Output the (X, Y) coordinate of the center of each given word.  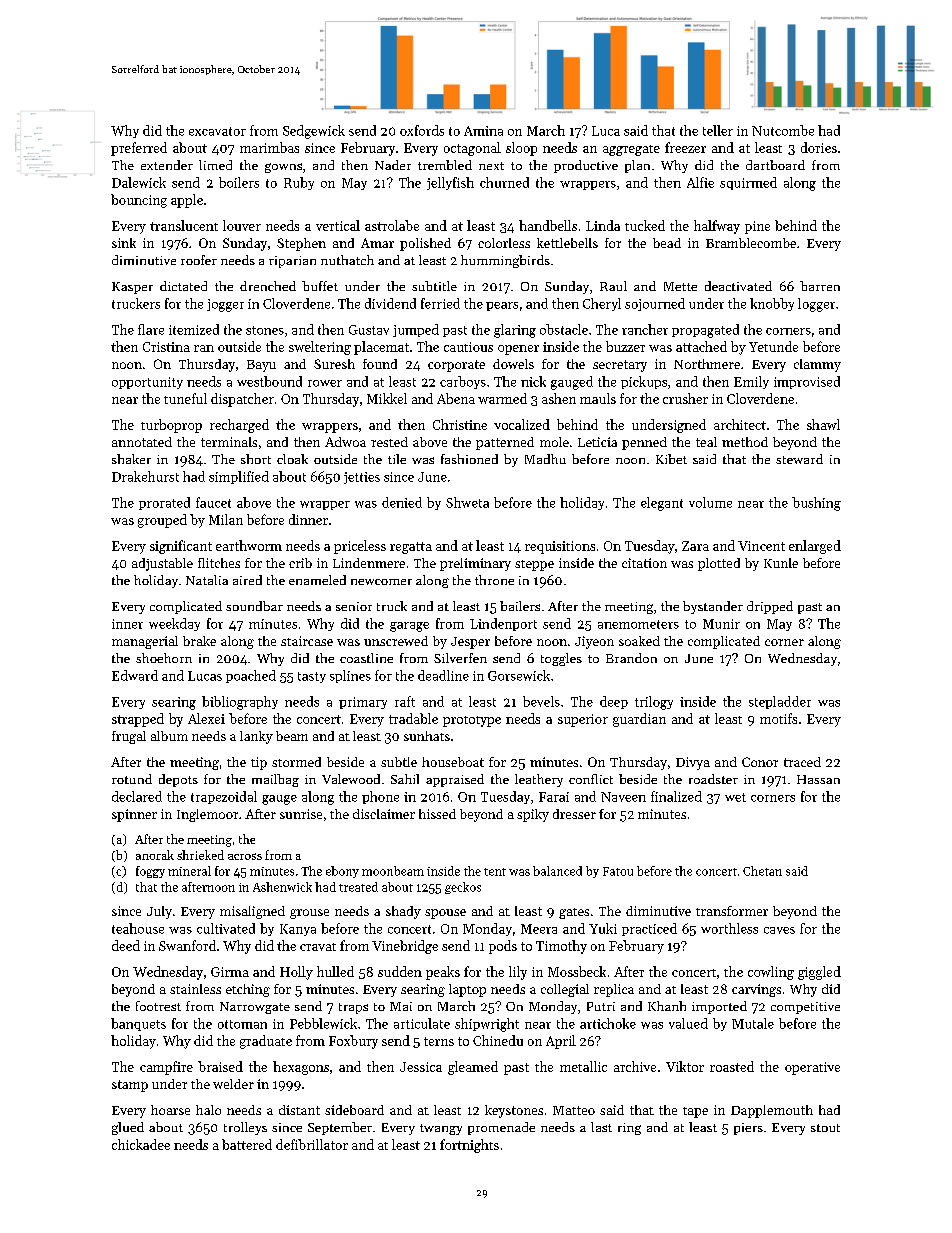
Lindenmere (369, 563)
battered (247, 1144)
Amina (483, 131)
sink (124, 243)
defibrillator (312, 1144)
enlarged (815, 547)
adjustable (162, 564)
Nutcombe (783, 130)
